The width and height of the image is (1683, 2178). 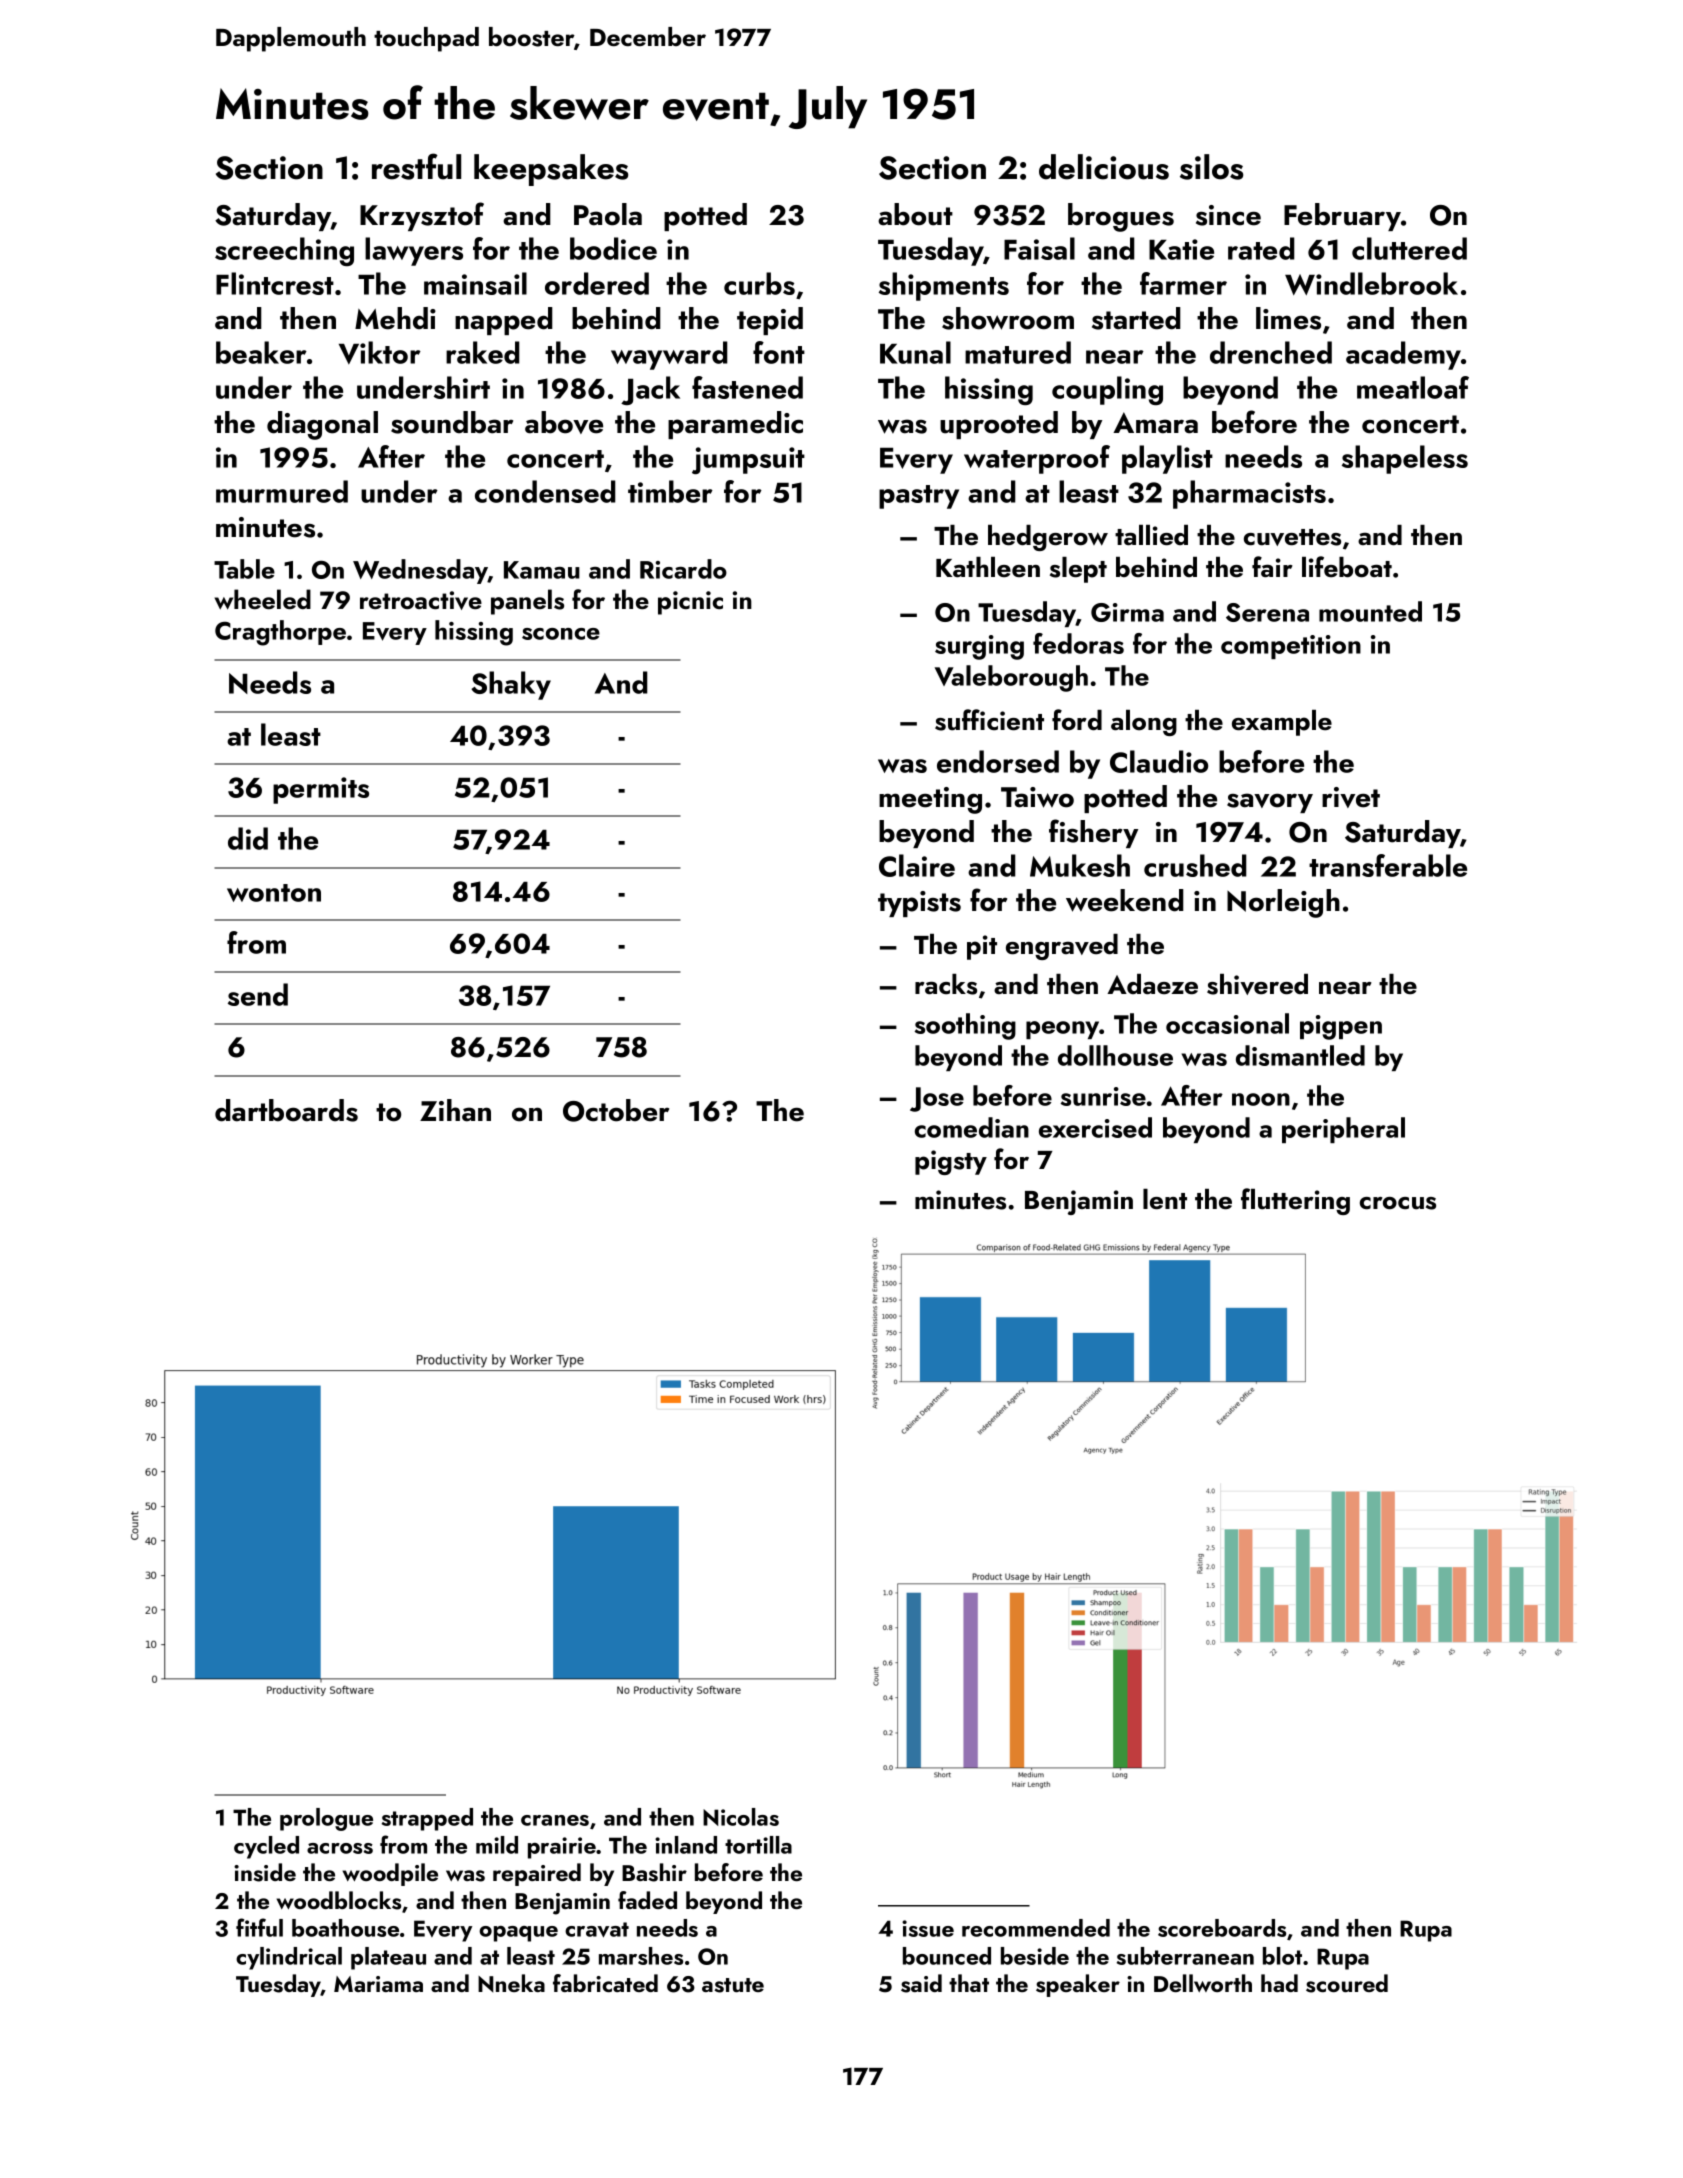 What do you see at coordinates (1295, 1201) in the image?
I see `fluttering` at bounding box center [1295, 1201].
